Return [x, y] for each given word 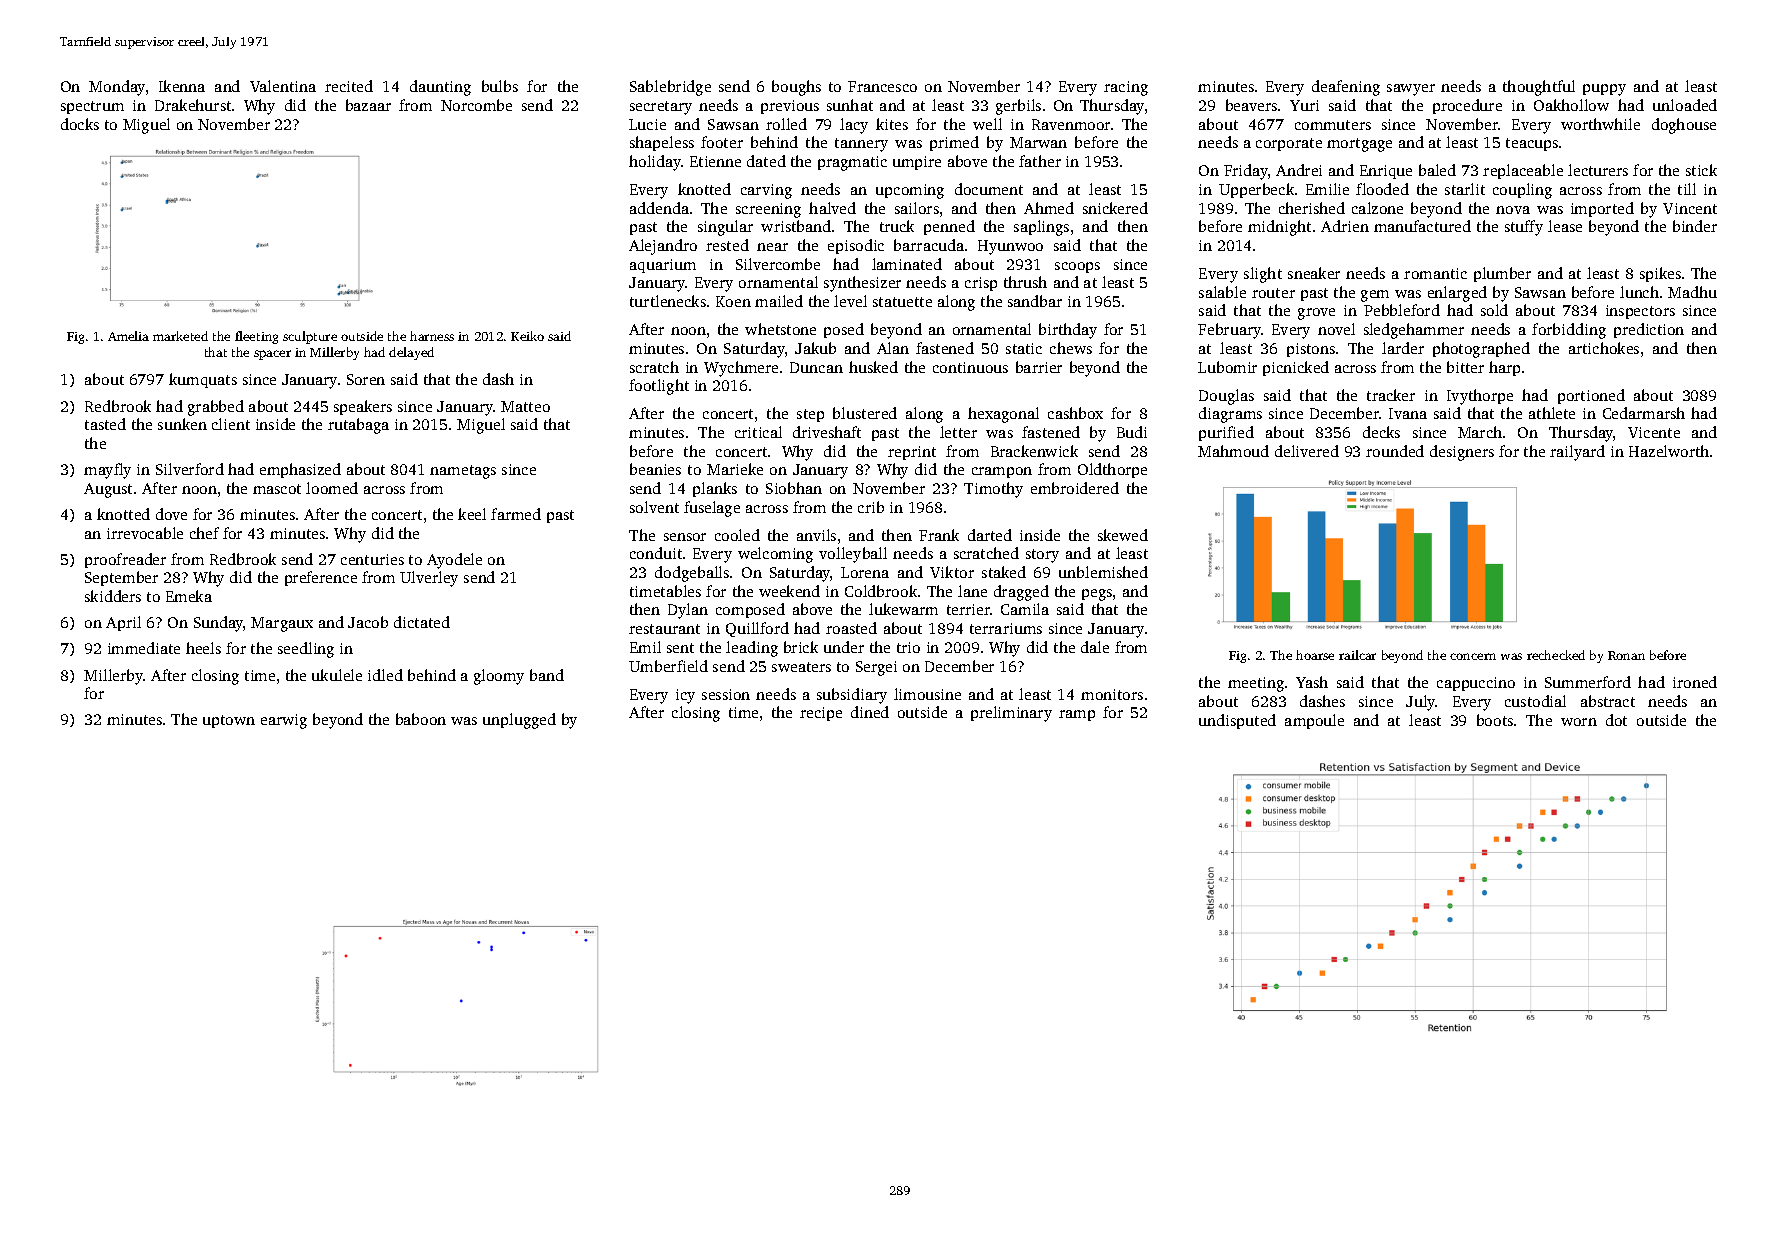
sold [1494, 310]
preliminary [1011, 714]
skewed [1123, 535]
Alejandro [663, 247]
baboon [421, 719]
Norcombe [476, 105]
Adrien [1345, 226]
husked [873, 367]
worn [1579, 722]
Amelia [128, 336]
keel [472, 514]
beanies [655, 469]
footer [722, 142]
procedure [1467, 106]
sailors [917, 208]
